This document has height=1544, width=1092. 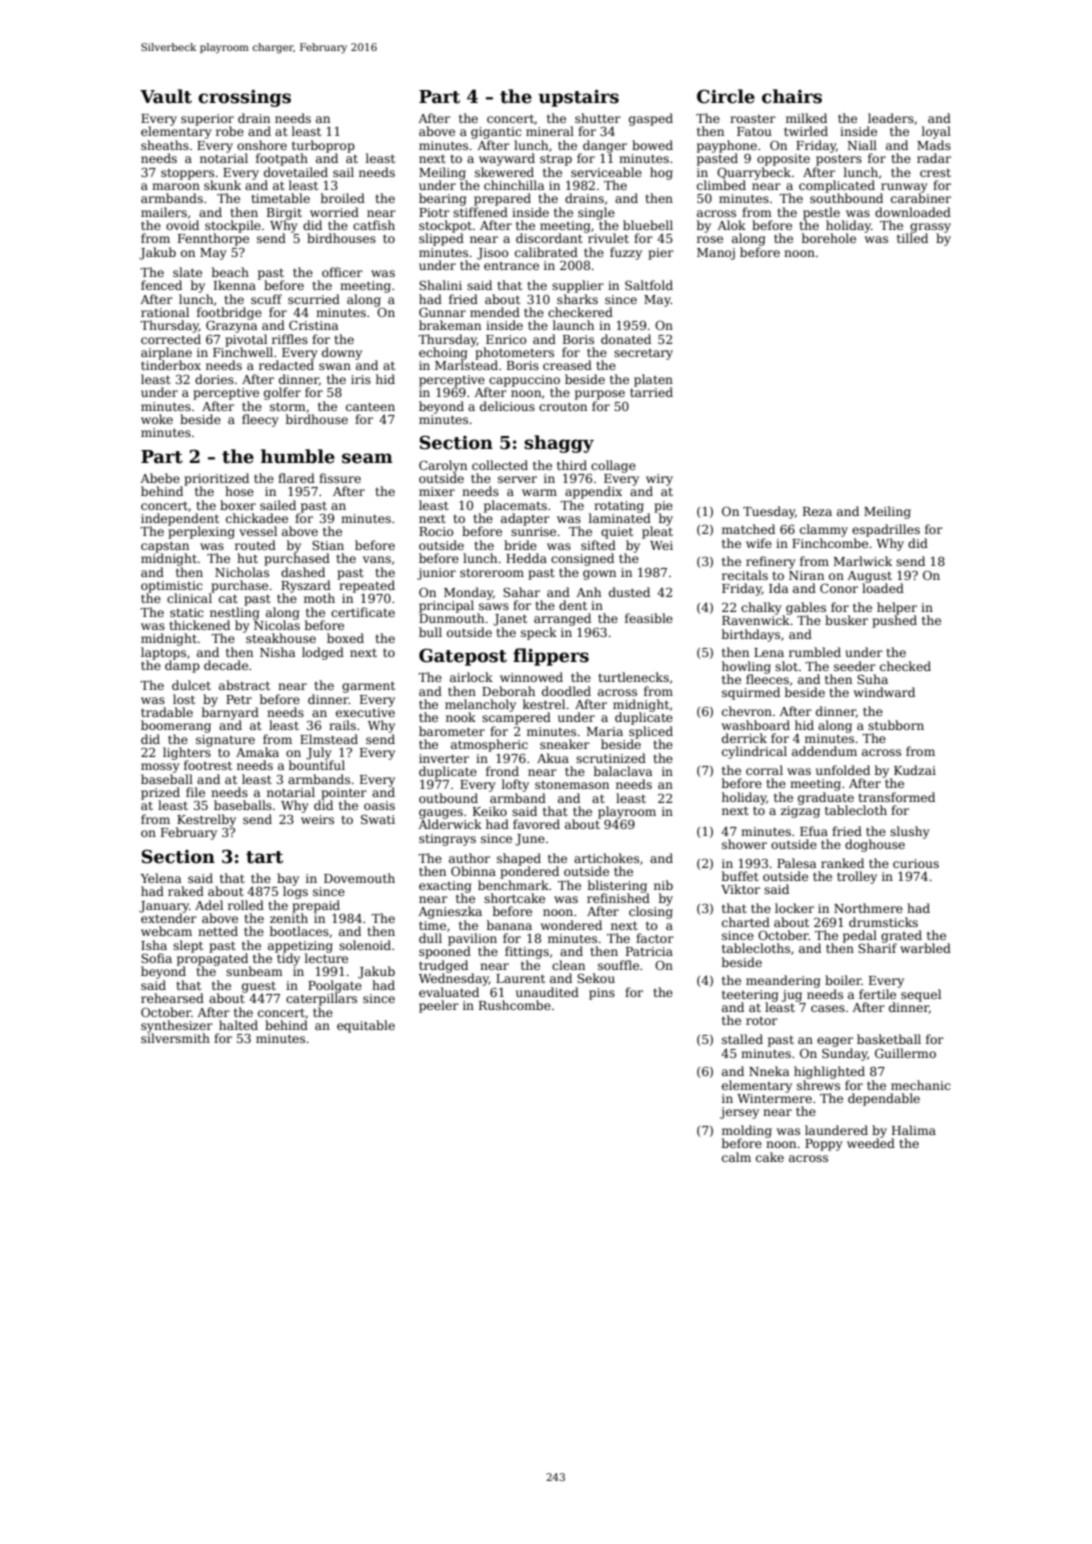 What do you see at coordinates (359, 878) in the document?
I see `Dovemouth` at bounding box center [359, 878].
